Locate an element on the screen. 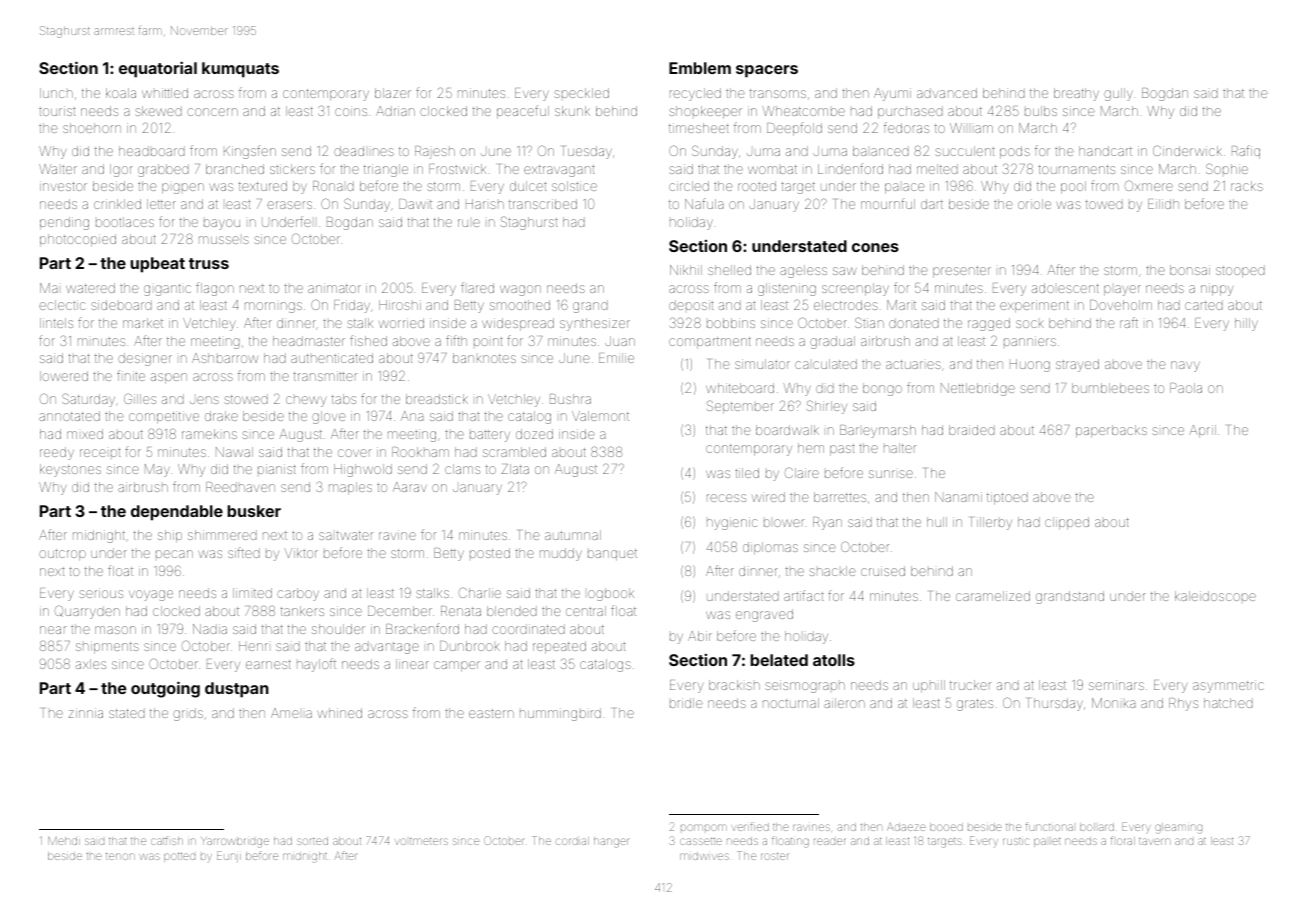  Paola is located at coordinates (1186, 388).
